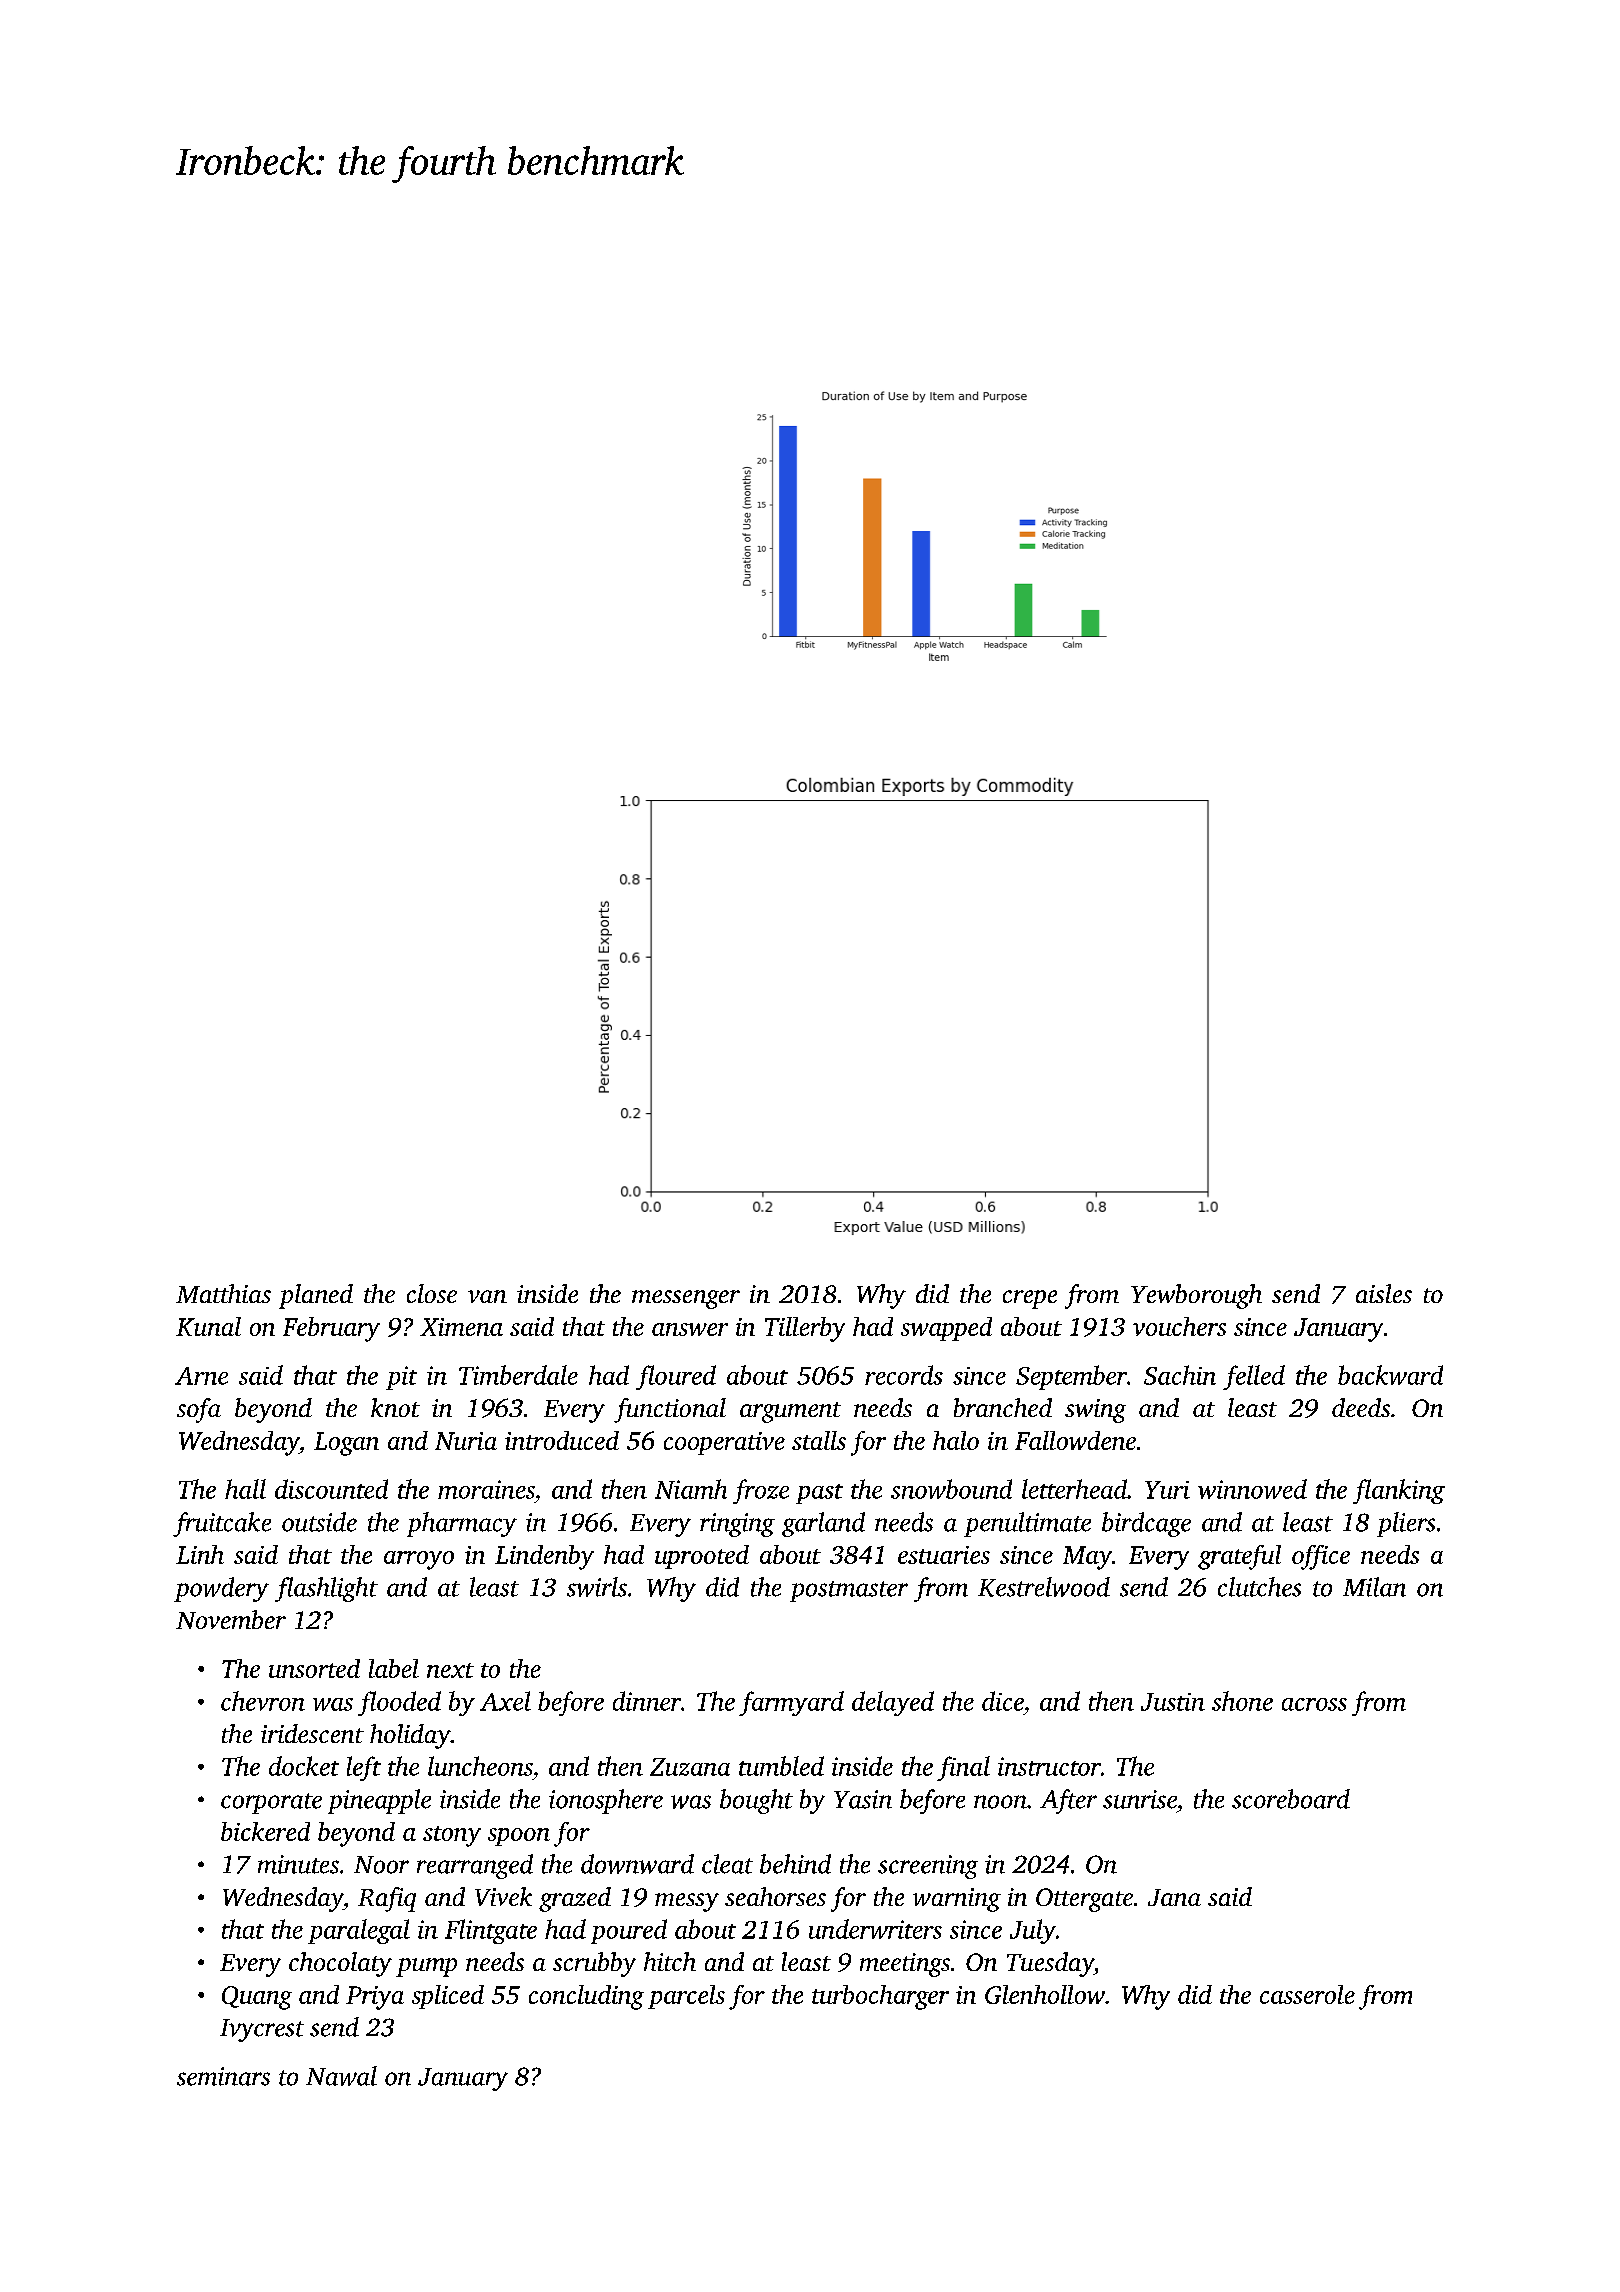 The image size is (1620, 2292). Describe the element at coordinates (316, 1296) in the page. I see `planed` at that location.
